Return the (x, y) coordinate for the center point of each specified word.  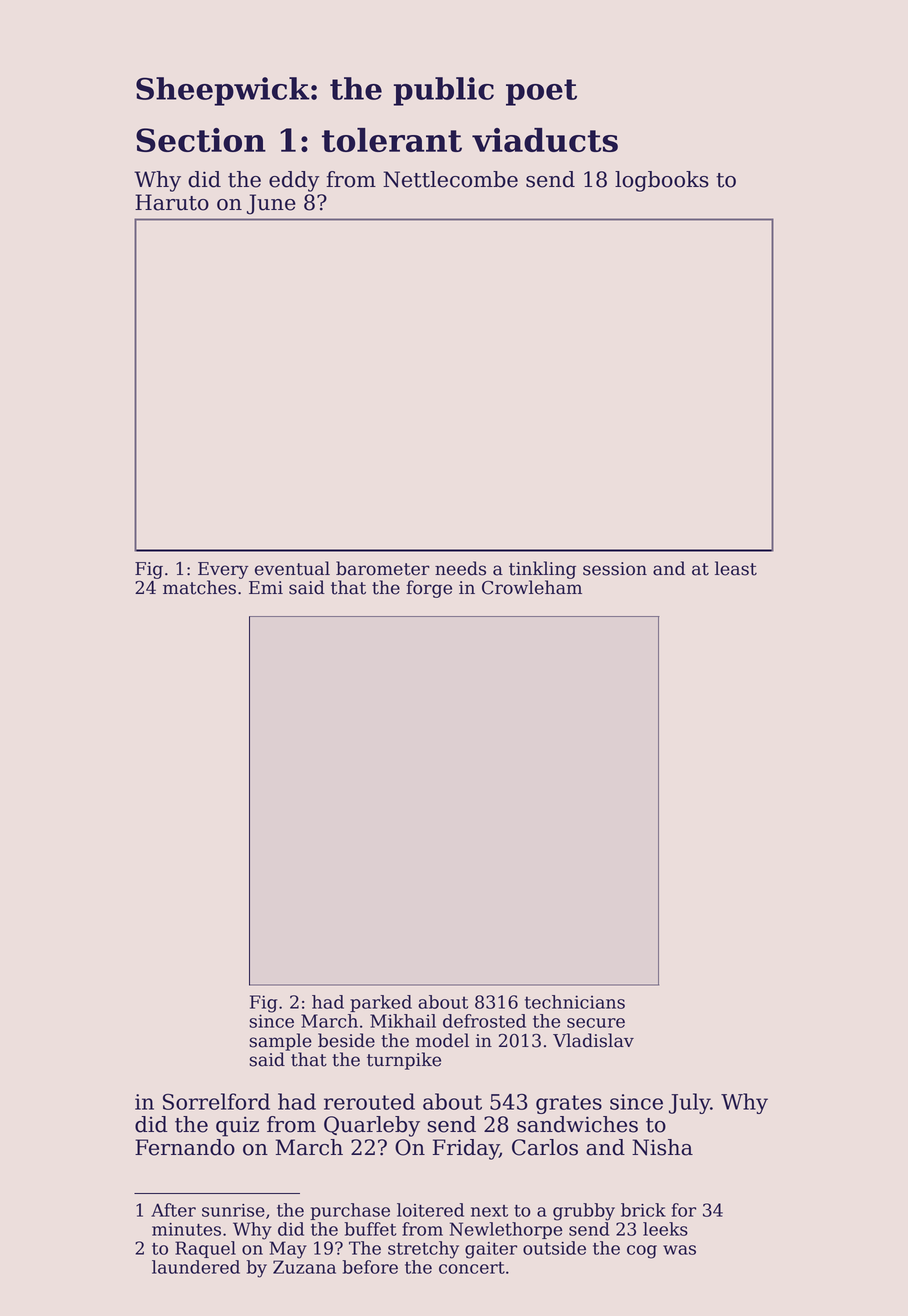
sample (280, 1042)
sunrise (233, 1210)
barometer (383, 568)
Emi (266, 587)
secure (596, 1023)
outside (554, 1248)
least (736, 568)
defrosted (484, 1021)
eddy (294, 181)
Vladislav (593, 1040)
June (271, 204)
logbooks (662, 181)
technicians (575, 1002)
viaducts (545, 140)
